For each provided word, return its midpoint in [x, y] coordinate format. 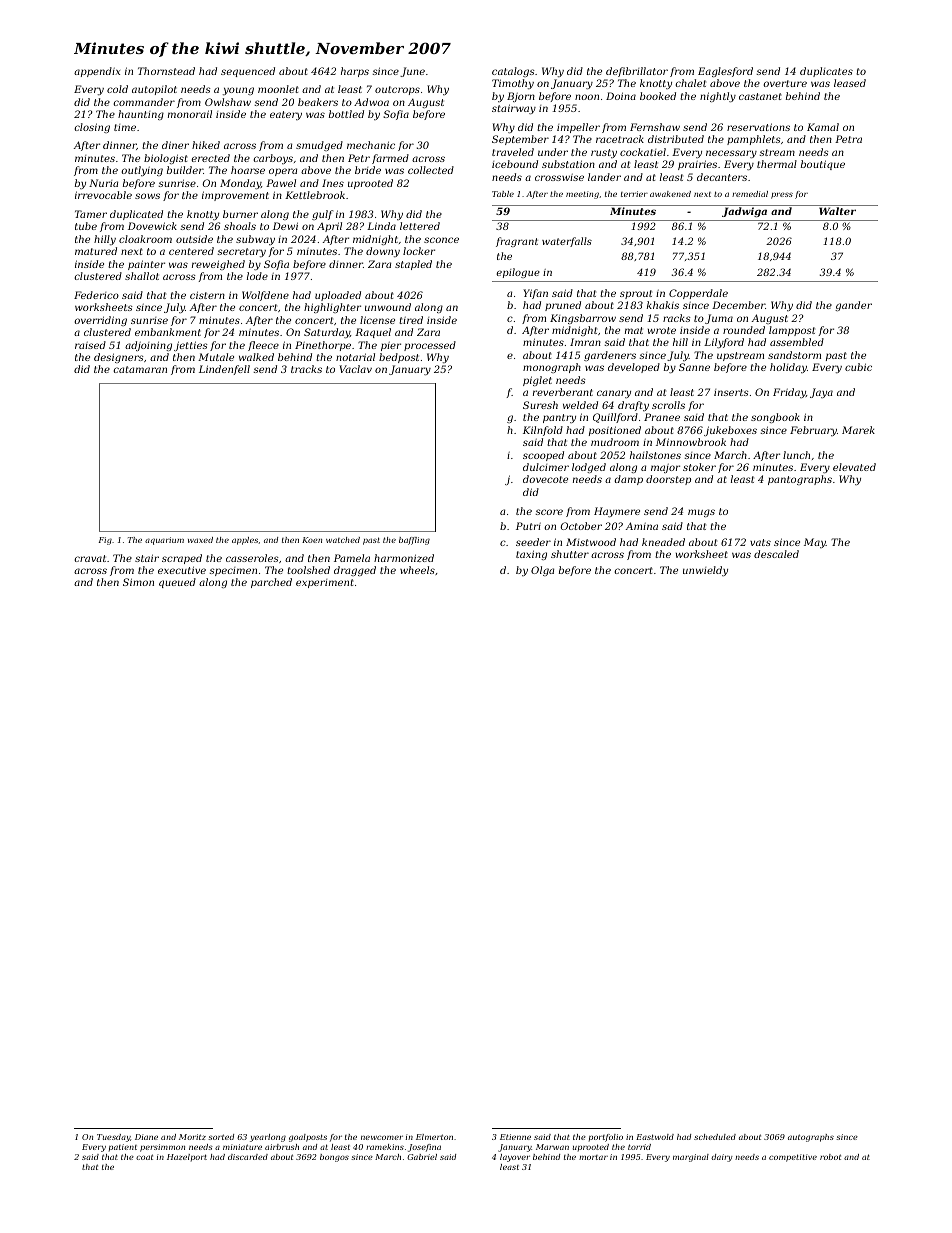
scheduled [715, 1137]
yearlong [268, 1138]
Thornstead [166, 71]
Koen [312, 540]
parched [271, 583]
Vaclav [355, 369]
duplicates [826, 72]
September [520, 140]
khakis [663, 305]
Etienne [515, 1137]
